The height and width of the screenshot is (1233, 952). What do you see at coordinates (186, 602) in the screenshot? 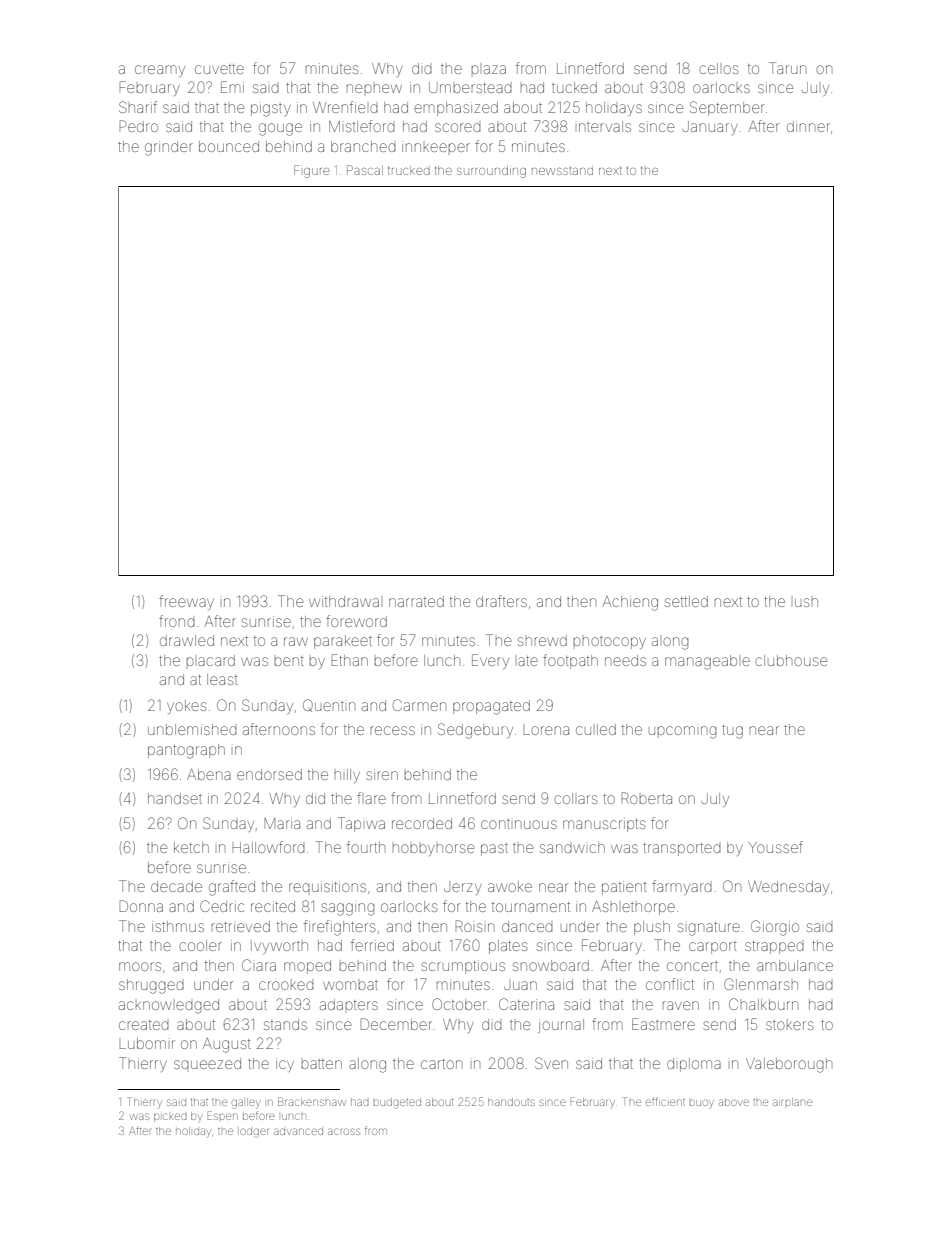
I see `freeway` at bounding box center [186, 602].
